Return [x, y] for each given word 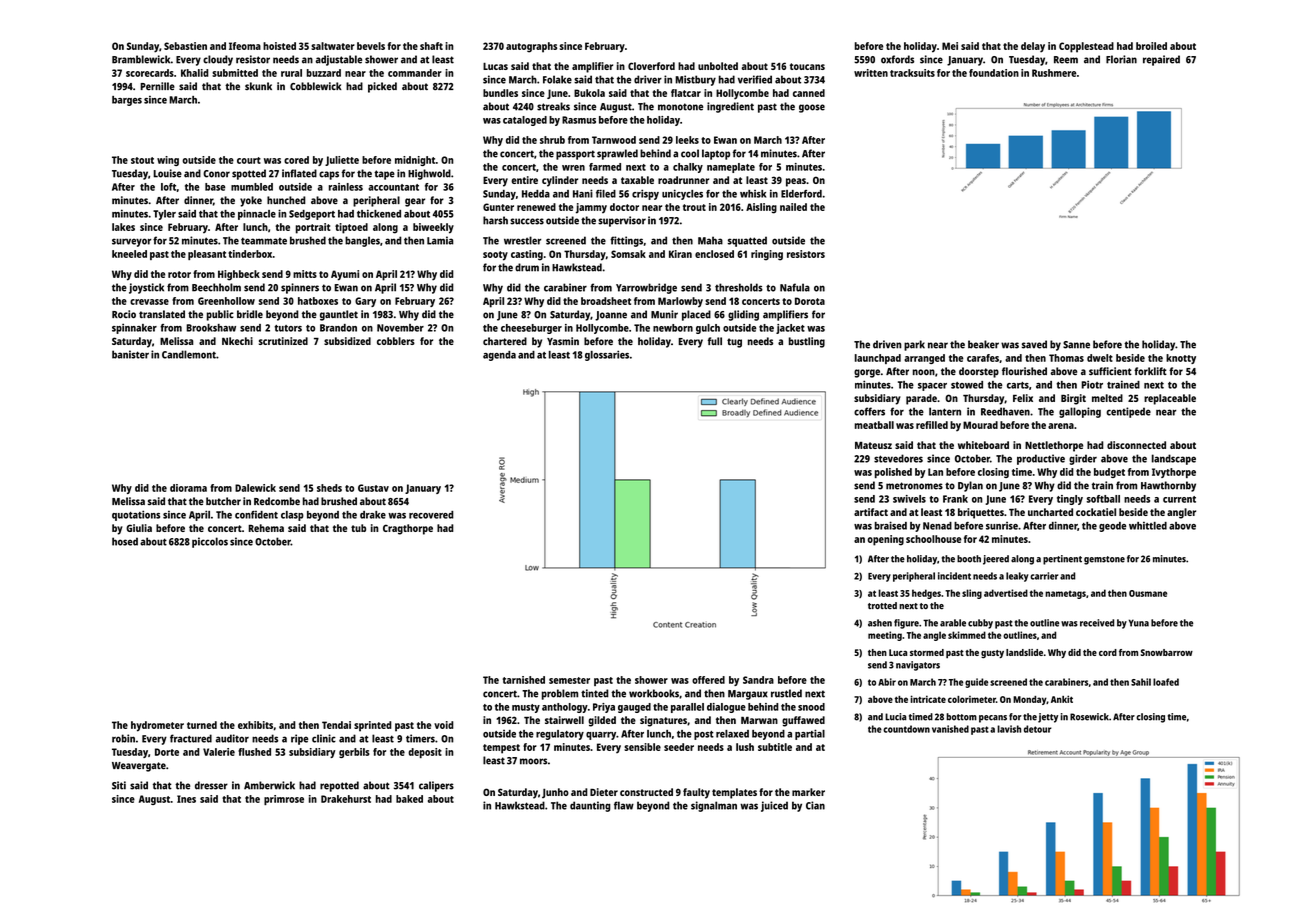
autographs [531, 47]
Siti [119, 785]
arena [1061, 426]
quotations [136, 515]
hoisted [279, 46]
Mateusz [873, 445]
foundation [994, 73]
